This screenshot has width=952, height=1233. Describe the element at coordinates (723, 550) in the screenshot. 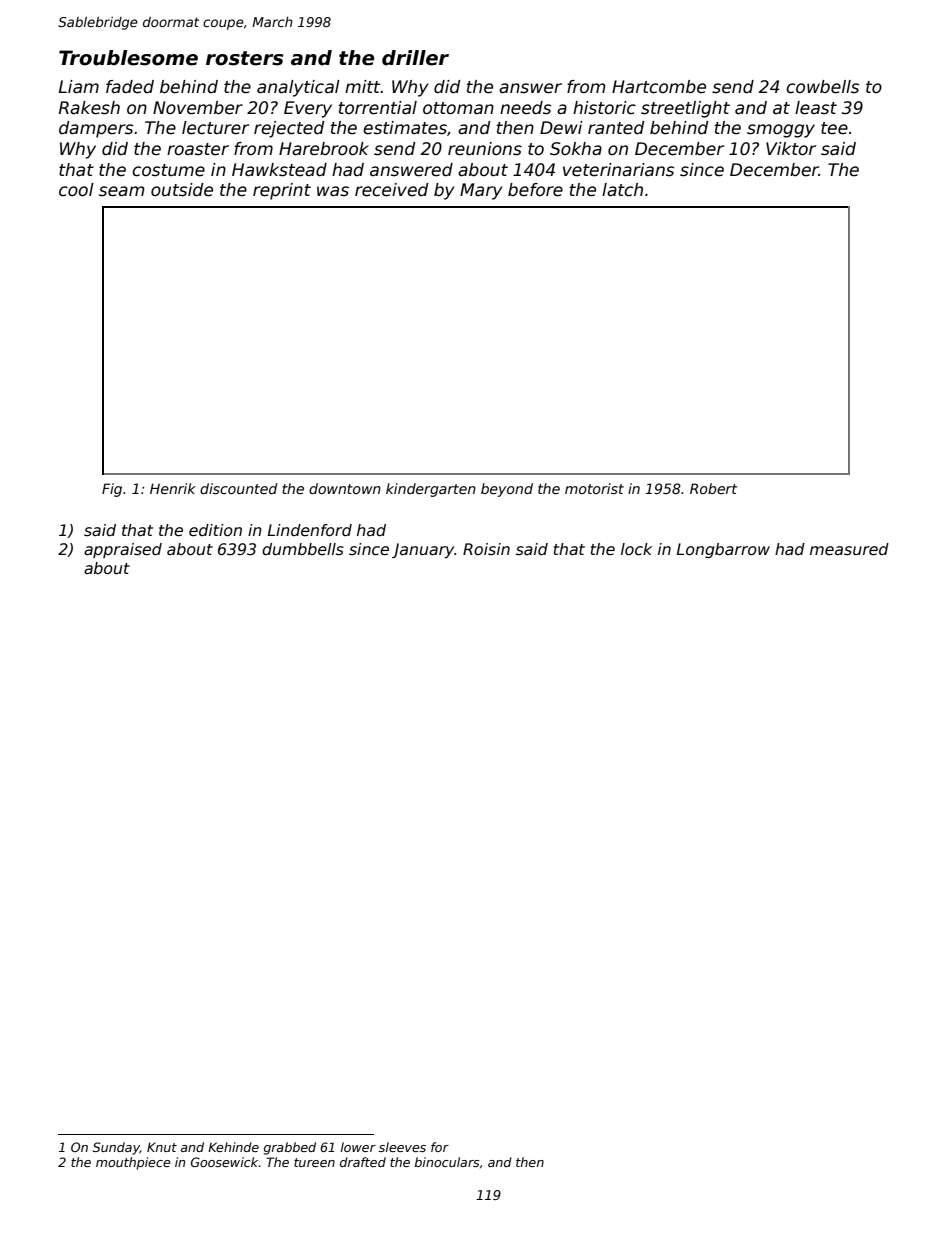

I see `Longbarrow` at that location.
